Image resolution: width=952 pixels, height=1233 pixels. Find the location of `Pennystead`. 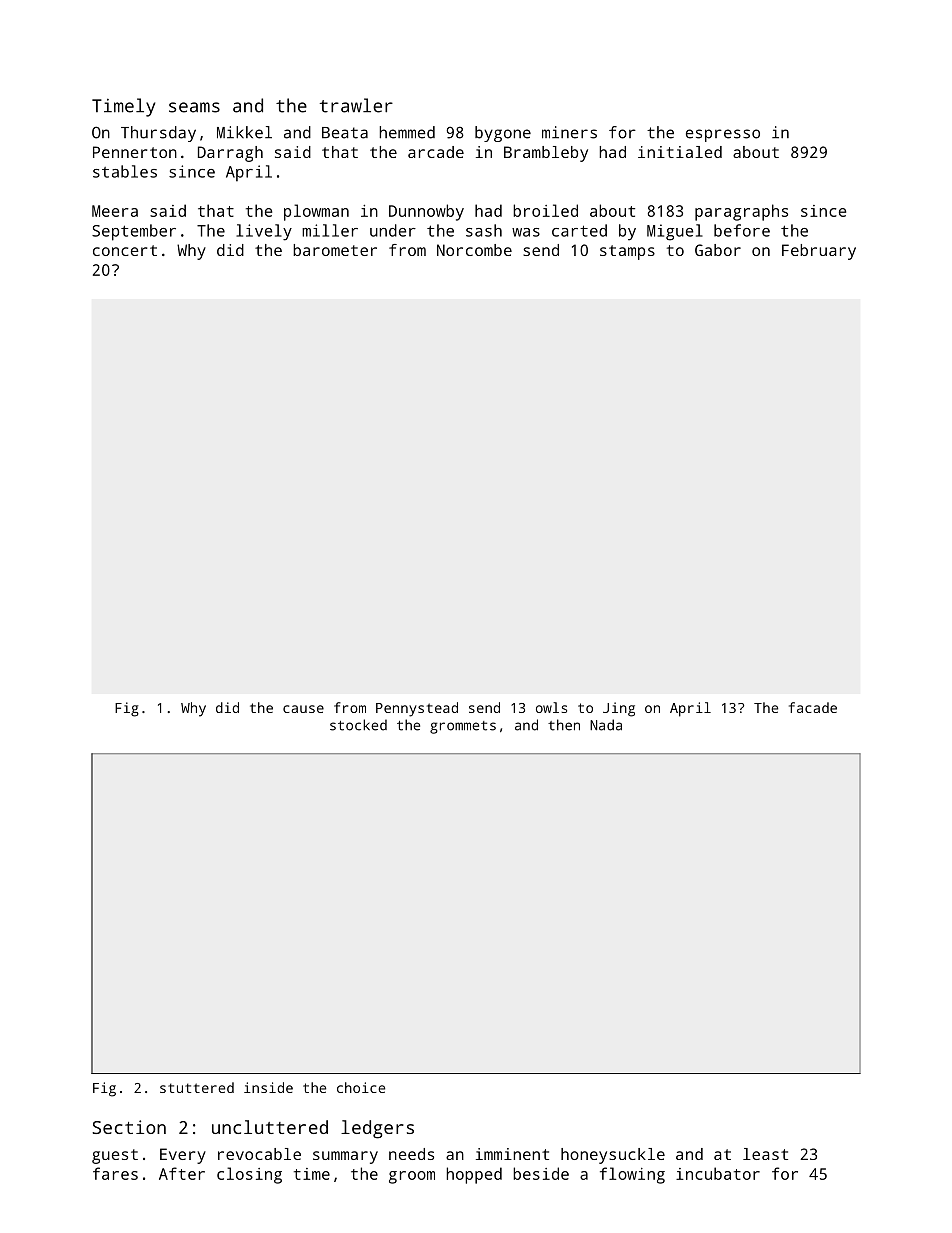

Pennystead is located at coordinates (417, 709).
